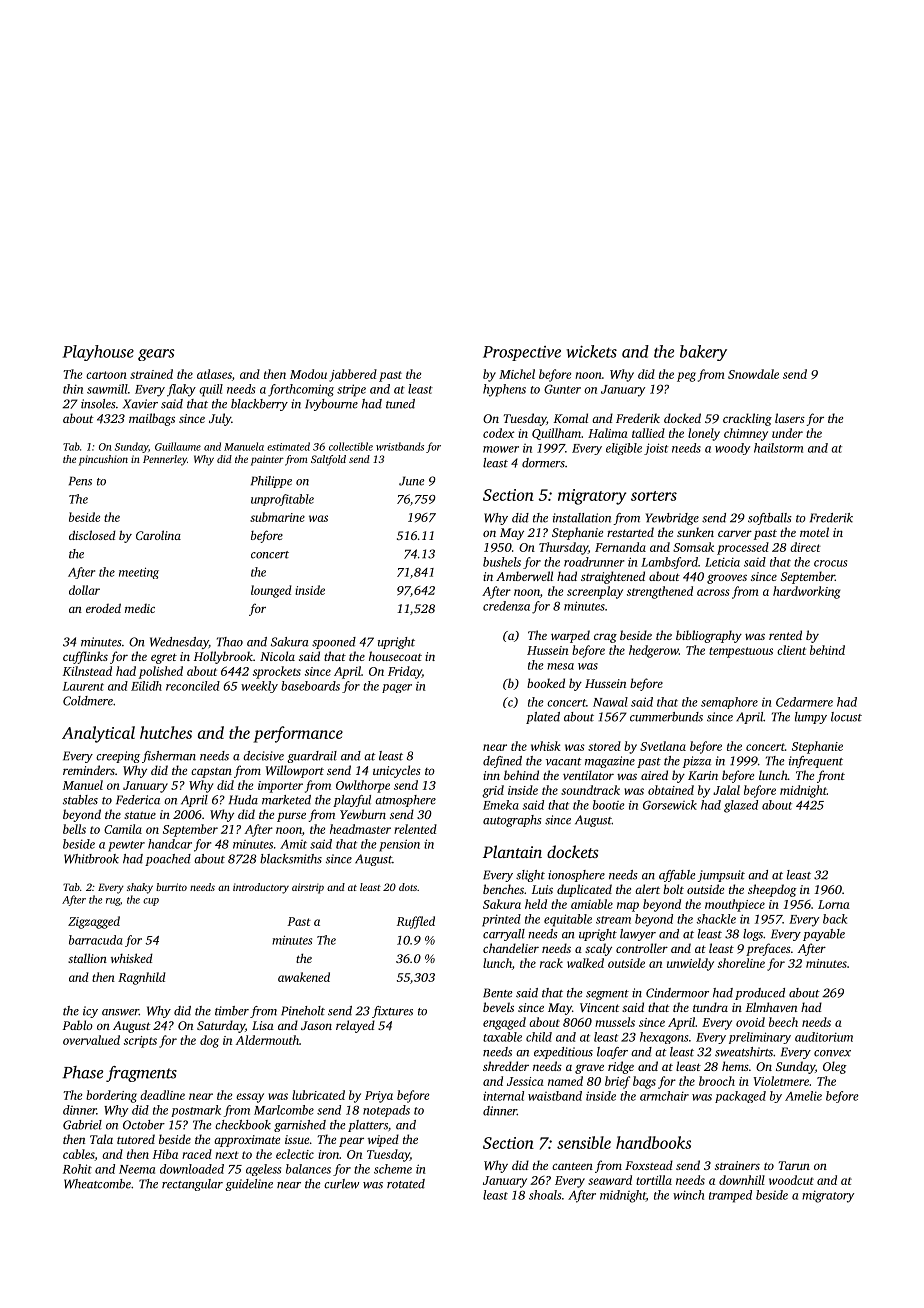  What do you see at coordinates (249, 1185) in the document?
I see `guideline` at bounding box center [249, 1185].
